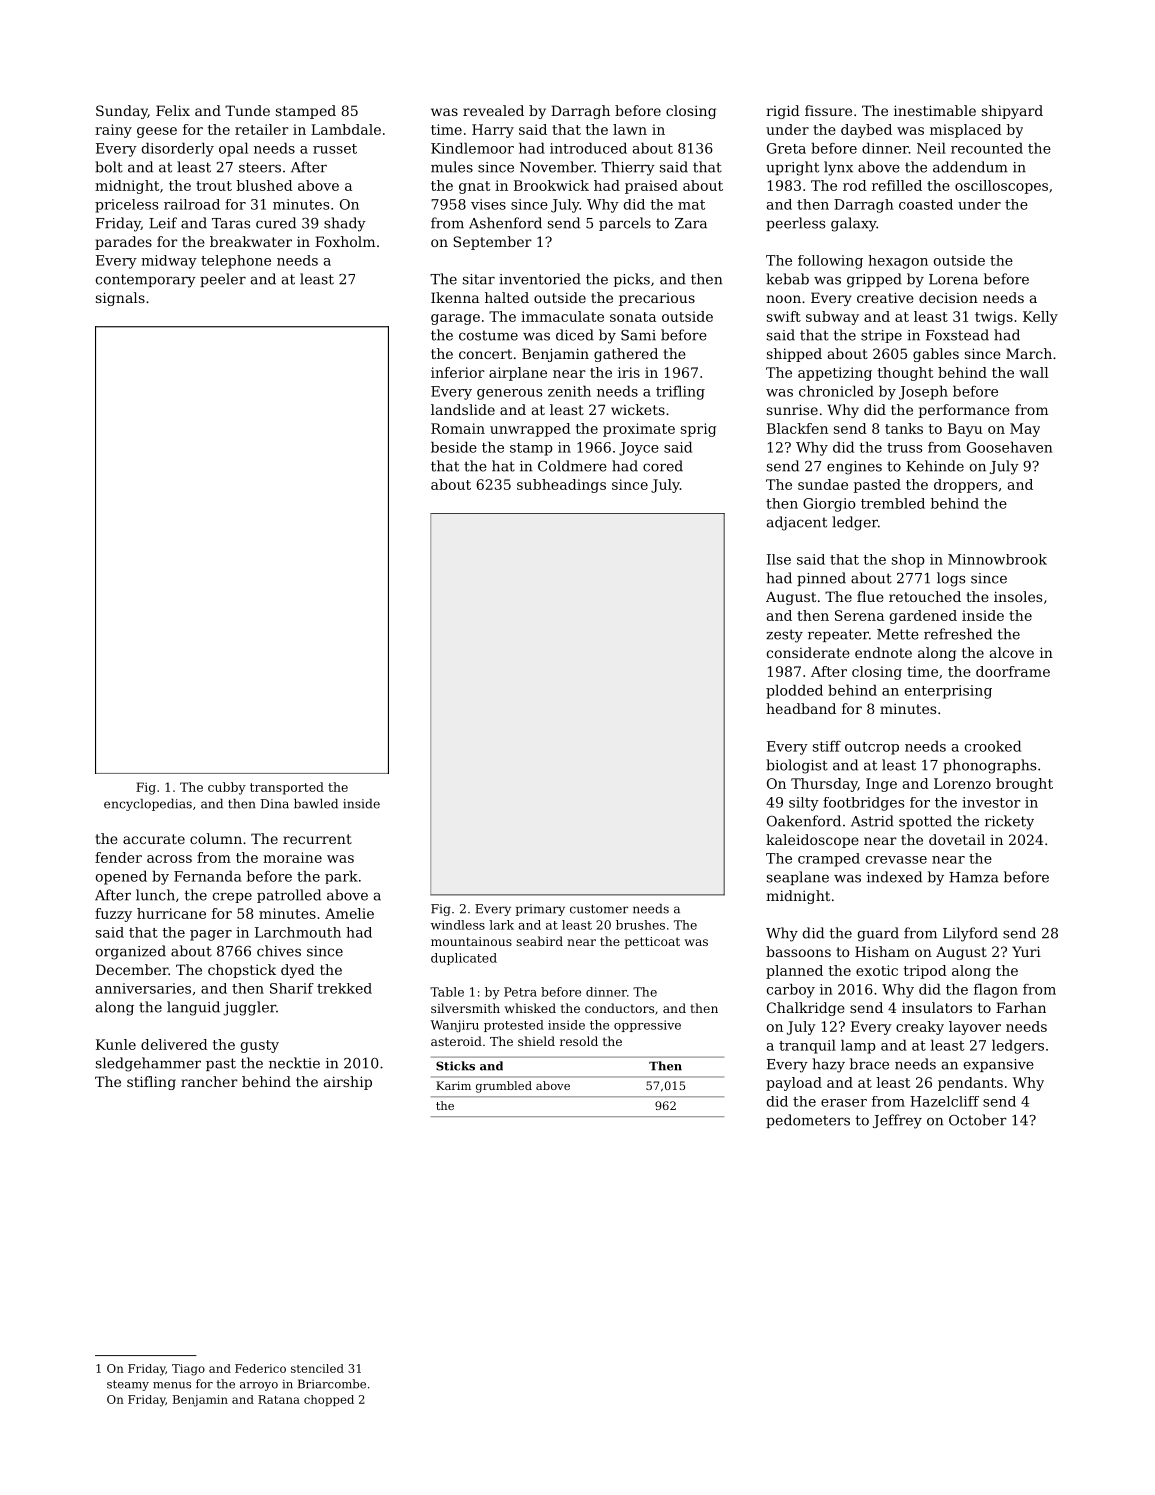  Describe the element at coordinates (663, 466) in the screenshot. I see `cored` at that location.
